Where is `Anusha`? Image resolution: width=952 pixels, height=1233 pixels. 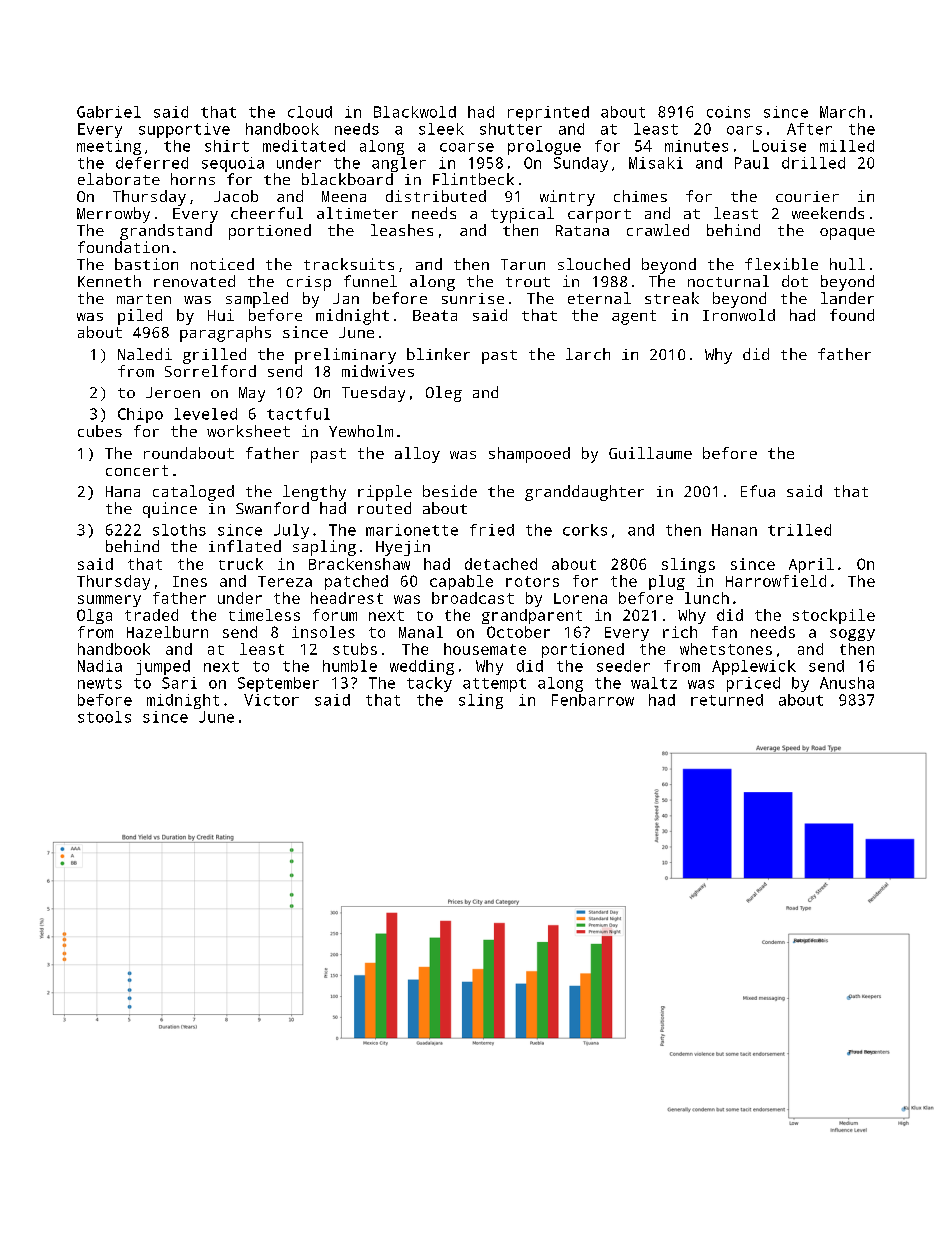 Anusha is located at coordinates (847, 683).
